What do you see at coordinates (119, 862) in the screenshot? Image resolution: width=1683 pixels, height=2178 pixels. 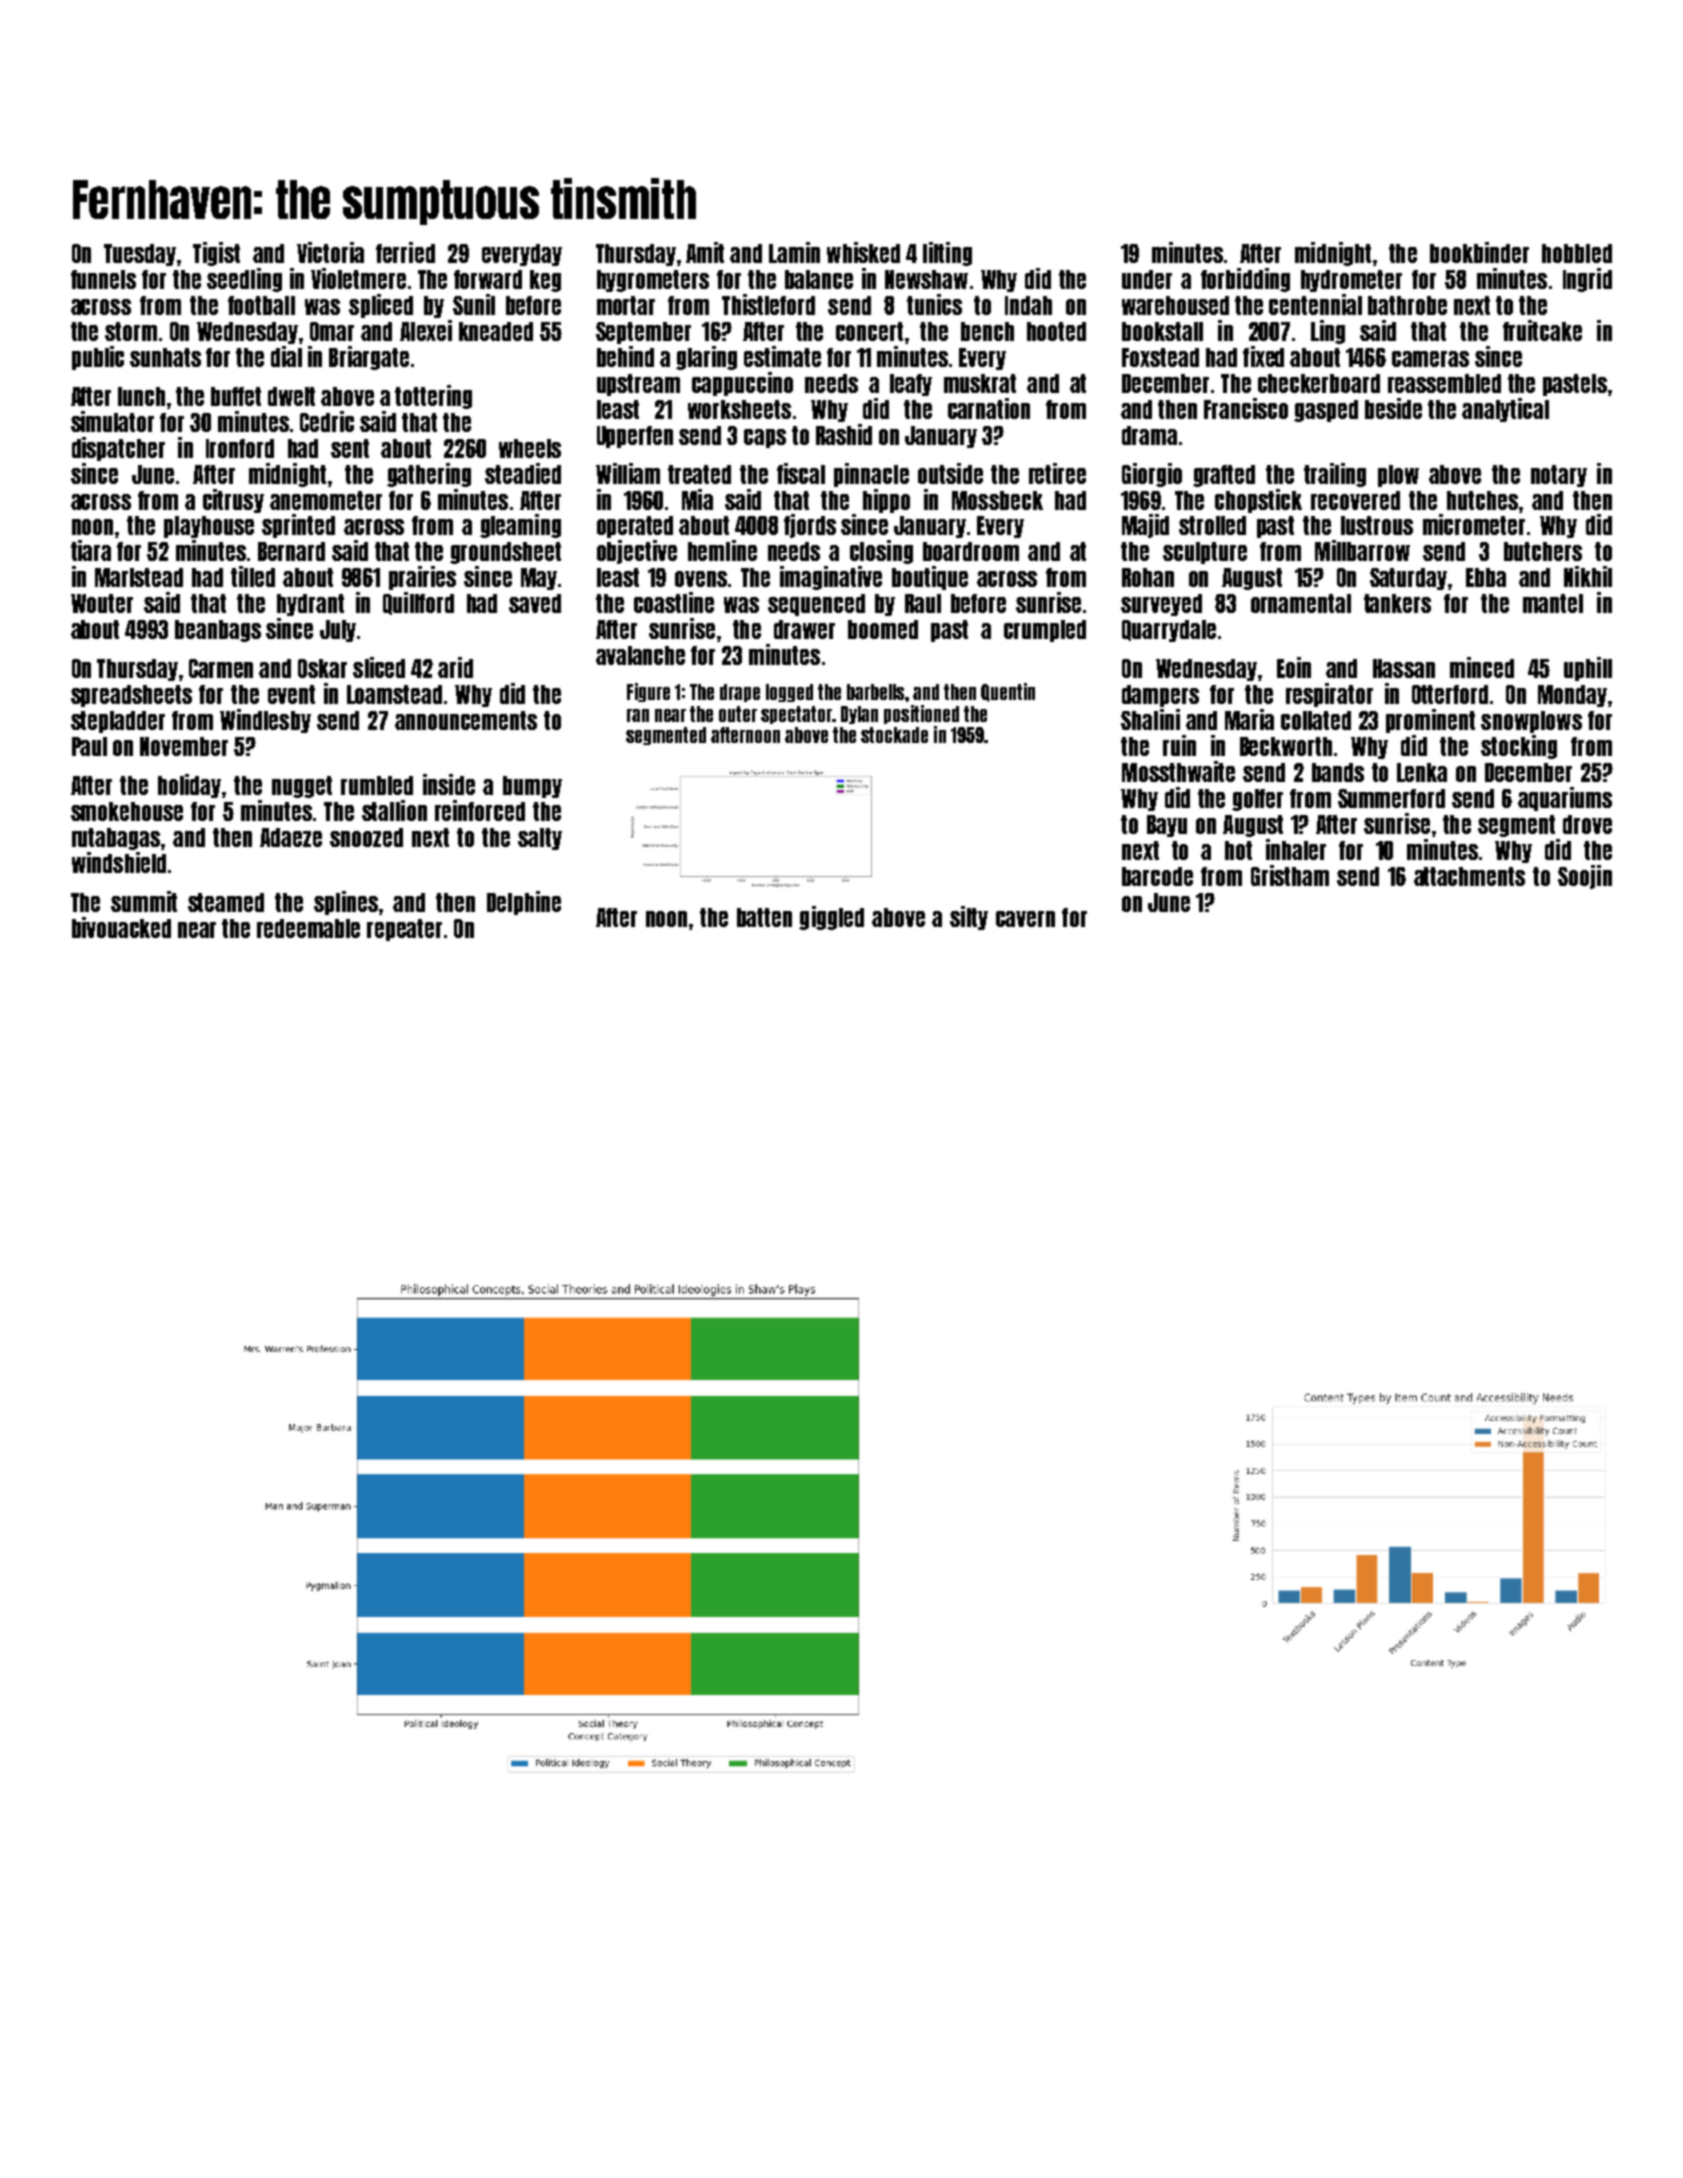 I see `windshield` at bounding box center [119, 862].
